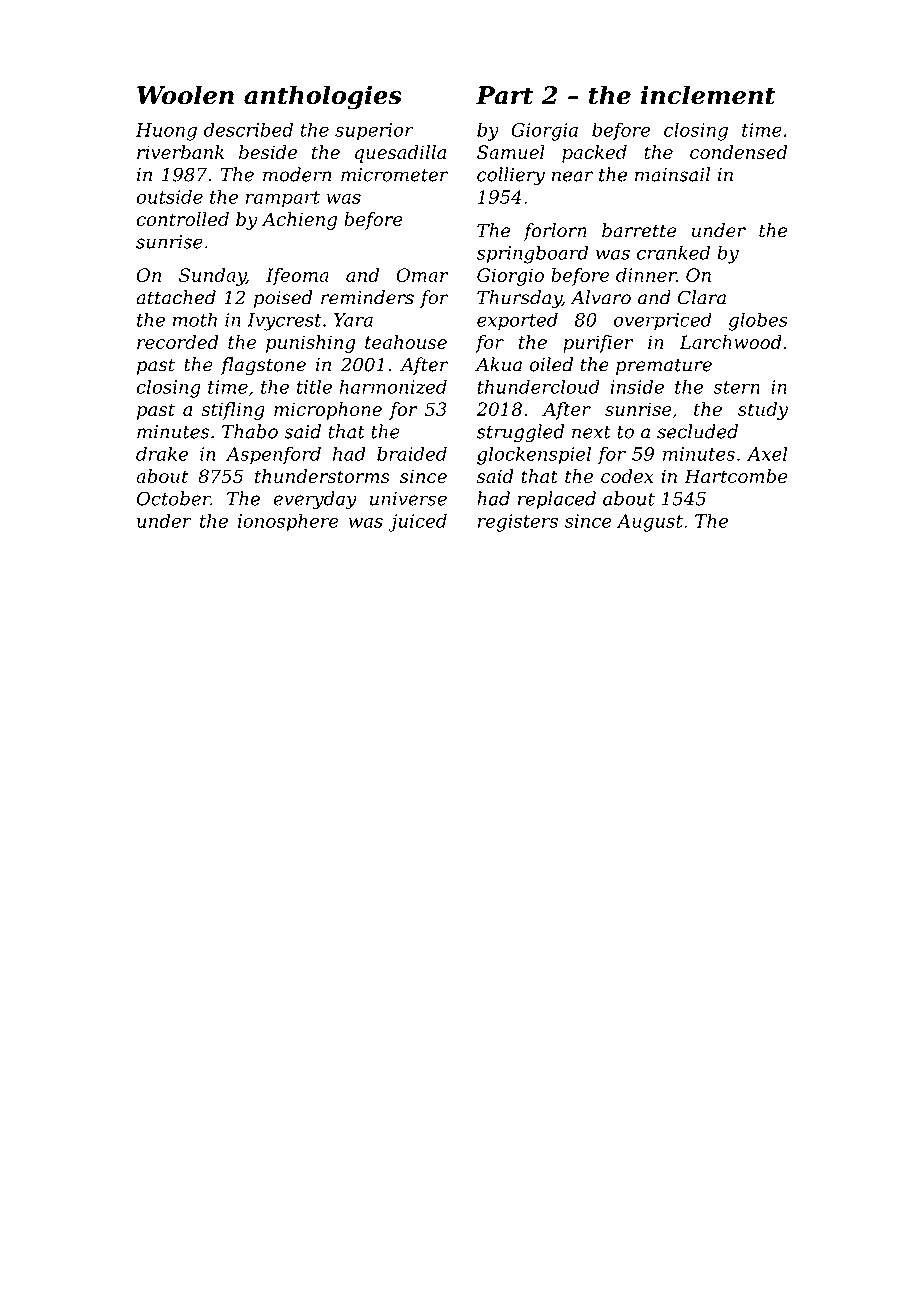 The width and height of the screenshot is (924, 1311). What do you see at coordinates (182, 219) in the screenshot?
I see `controlled` at bounding box center [182, 219].
